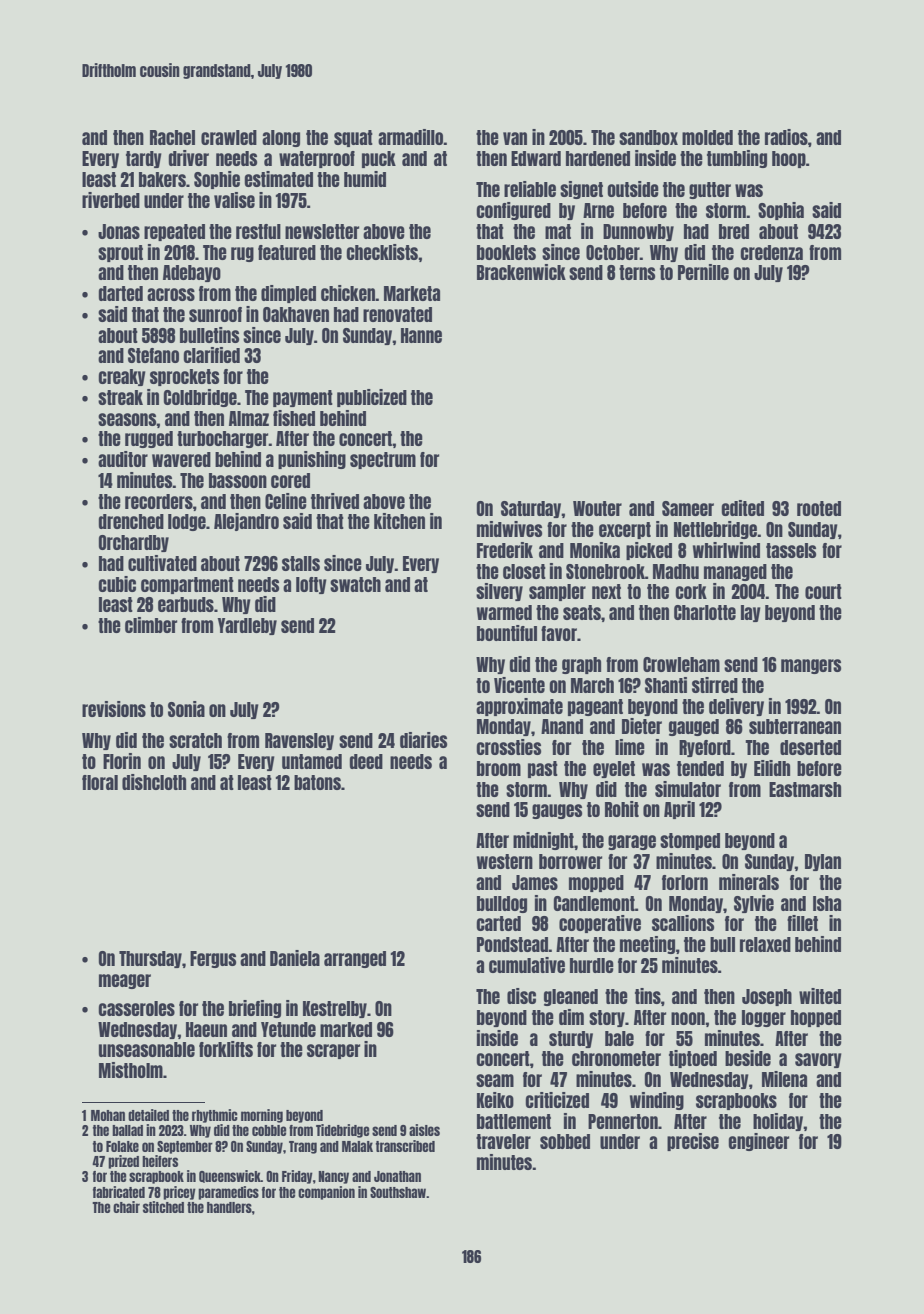 Image resolution: width=924 pixels, height=1314 pixels. I want to click on meager, so click(125, 981).
